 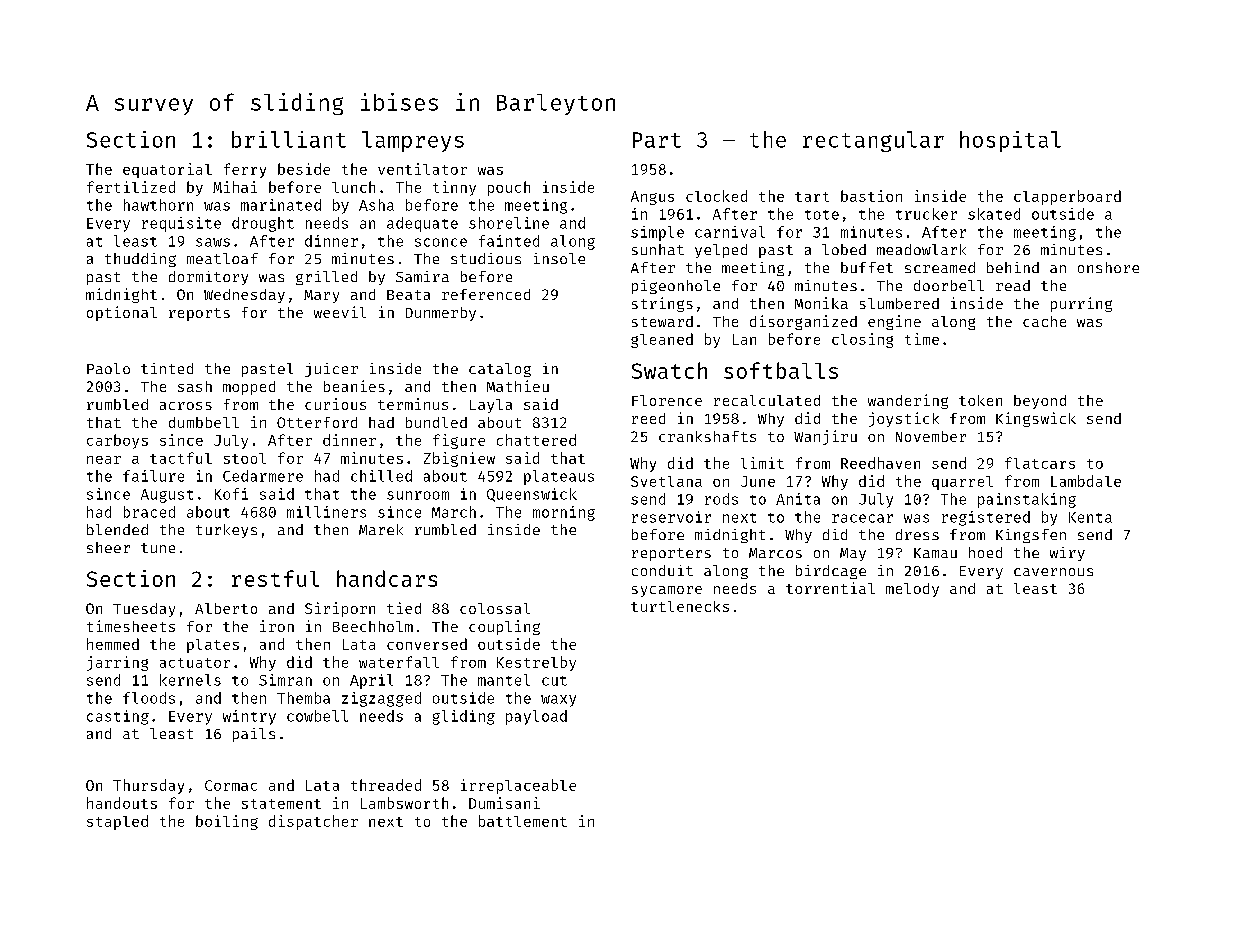 What do you see at coordinates (231, 785) in the screenshot?
I see `Cormac` at bounding box center [231, 785].
